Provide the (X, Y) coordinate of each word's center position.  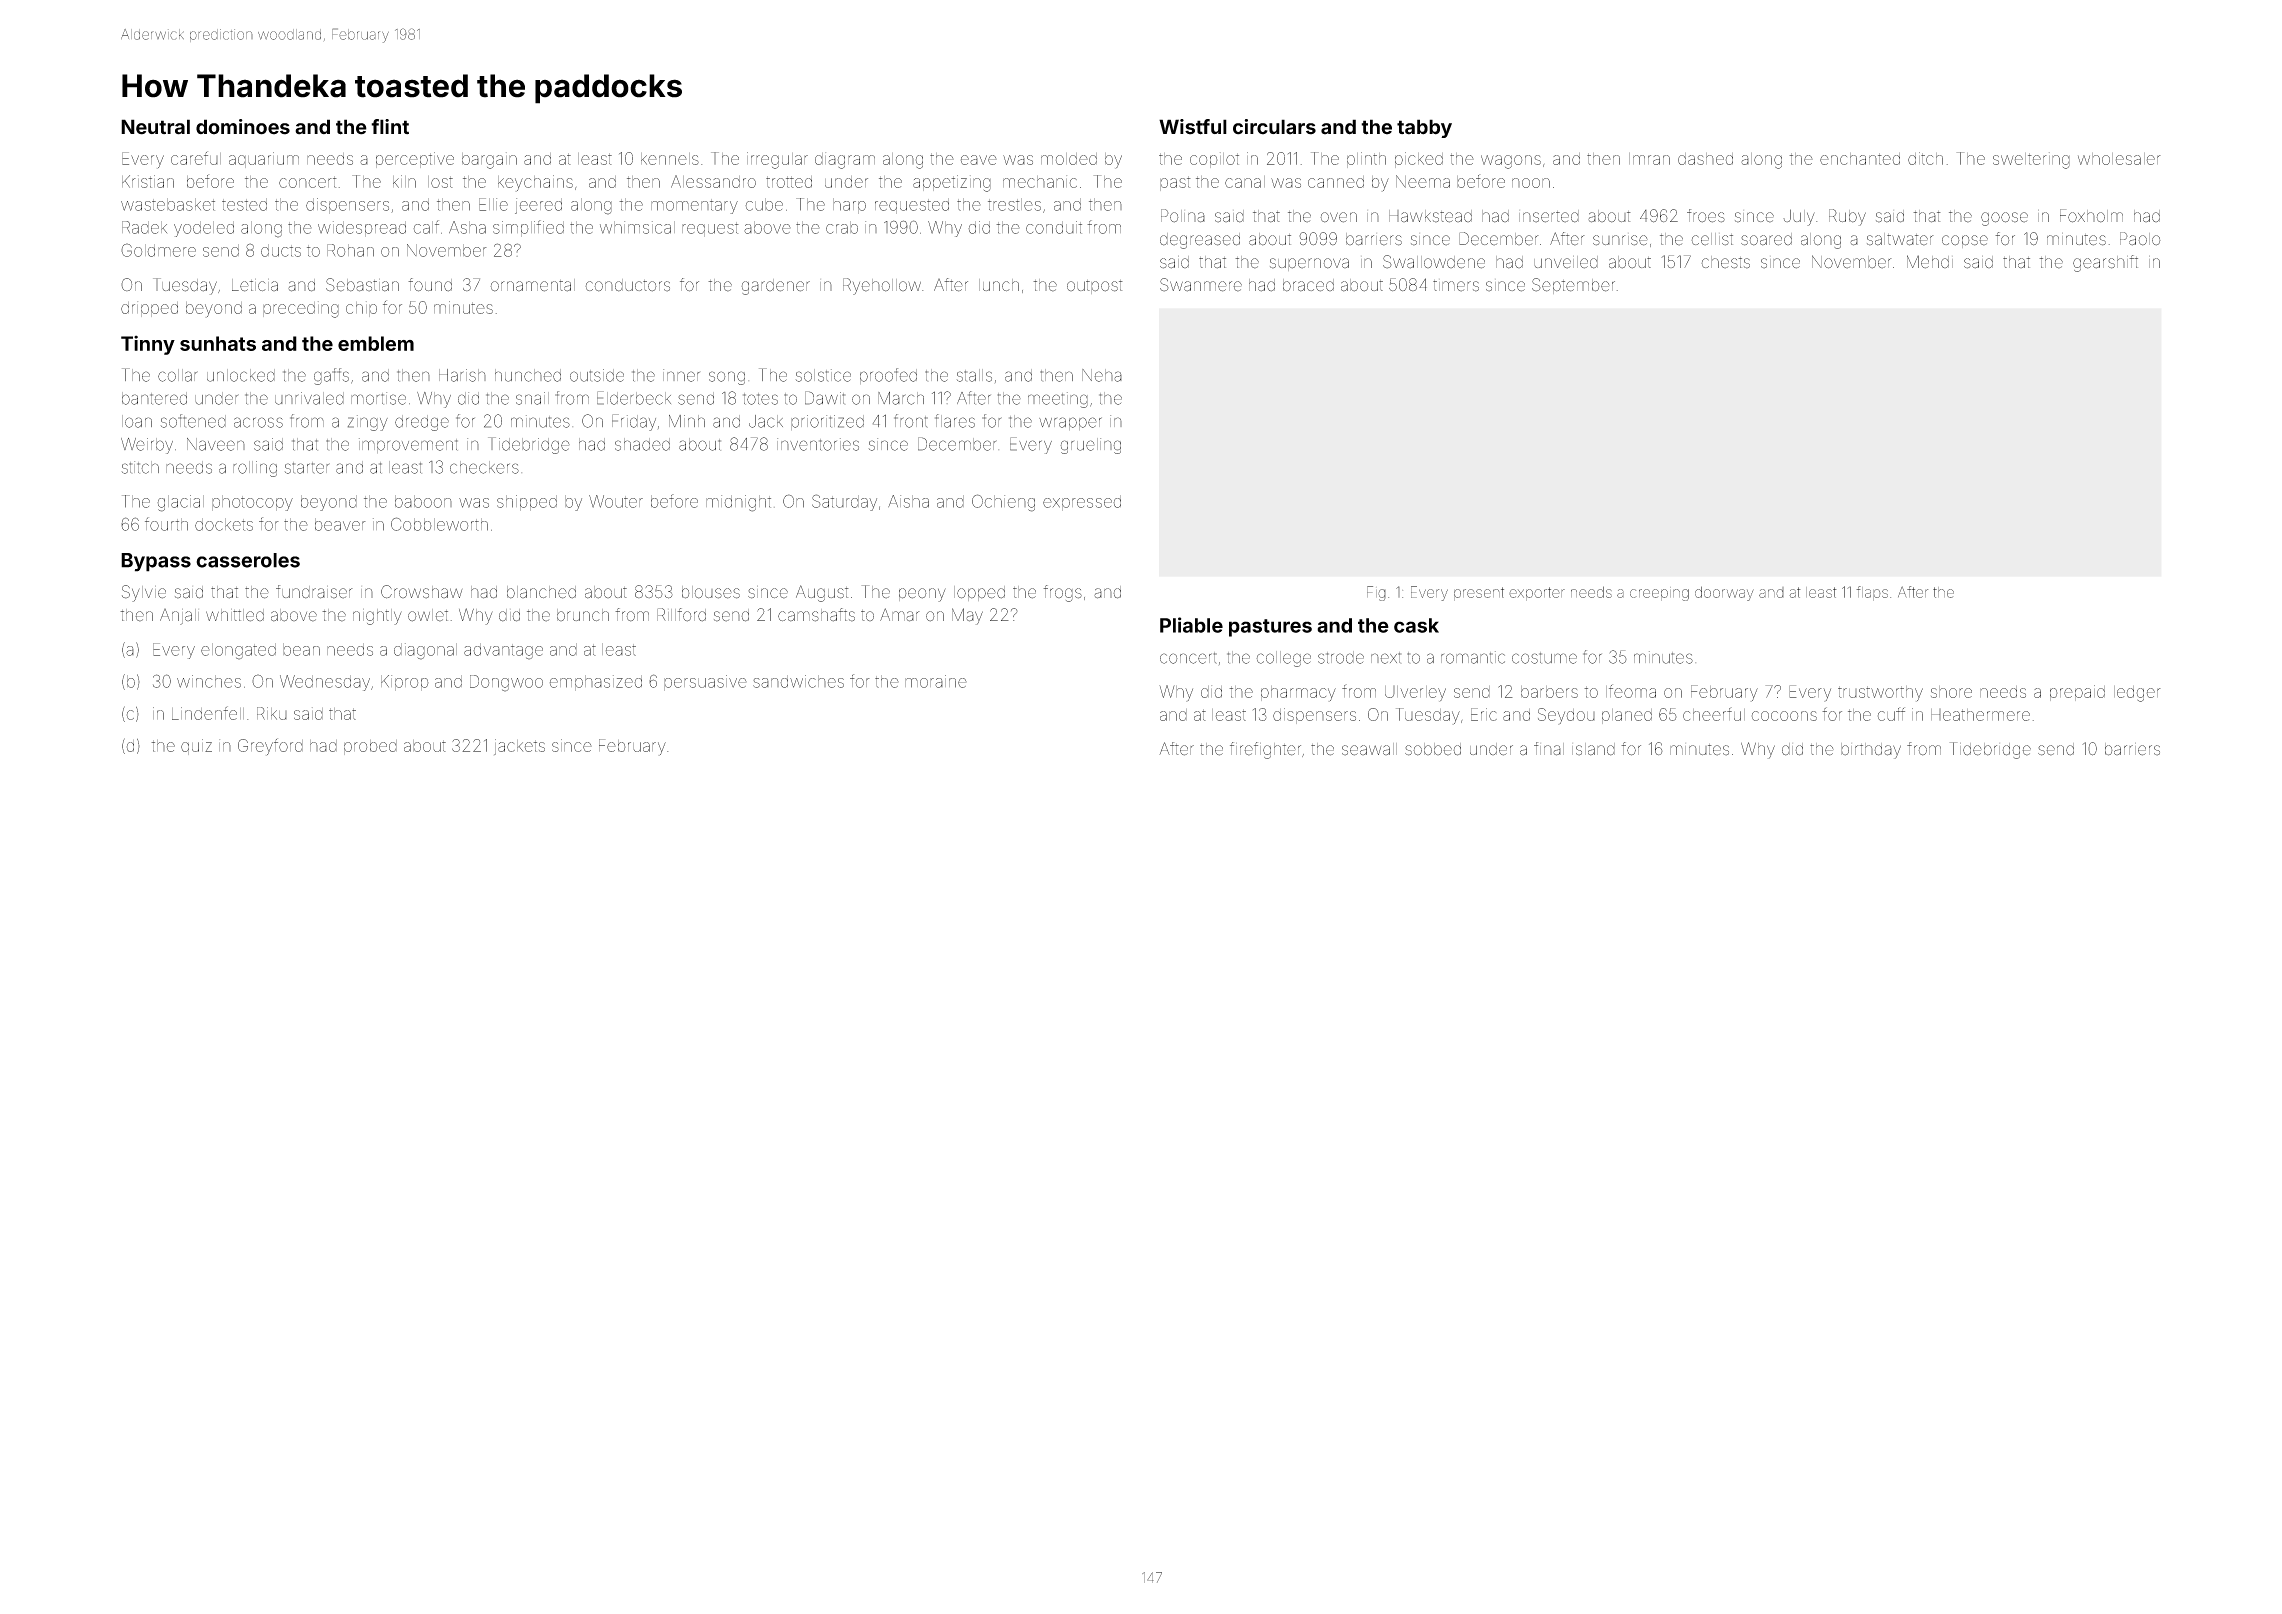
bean (301, 649)
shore (1951, 692)
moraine (936, 681)
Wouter (616, 501)
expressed (1082, 503)
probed (370, 747)
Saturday (844, 502)
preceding (301, 309)
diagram (845, 160)
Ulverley (1415, 694)
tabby (1424, 128)
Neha (1102, 375)
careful (196, 158)
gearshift (2105, 263)
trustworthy (1880, 694)
